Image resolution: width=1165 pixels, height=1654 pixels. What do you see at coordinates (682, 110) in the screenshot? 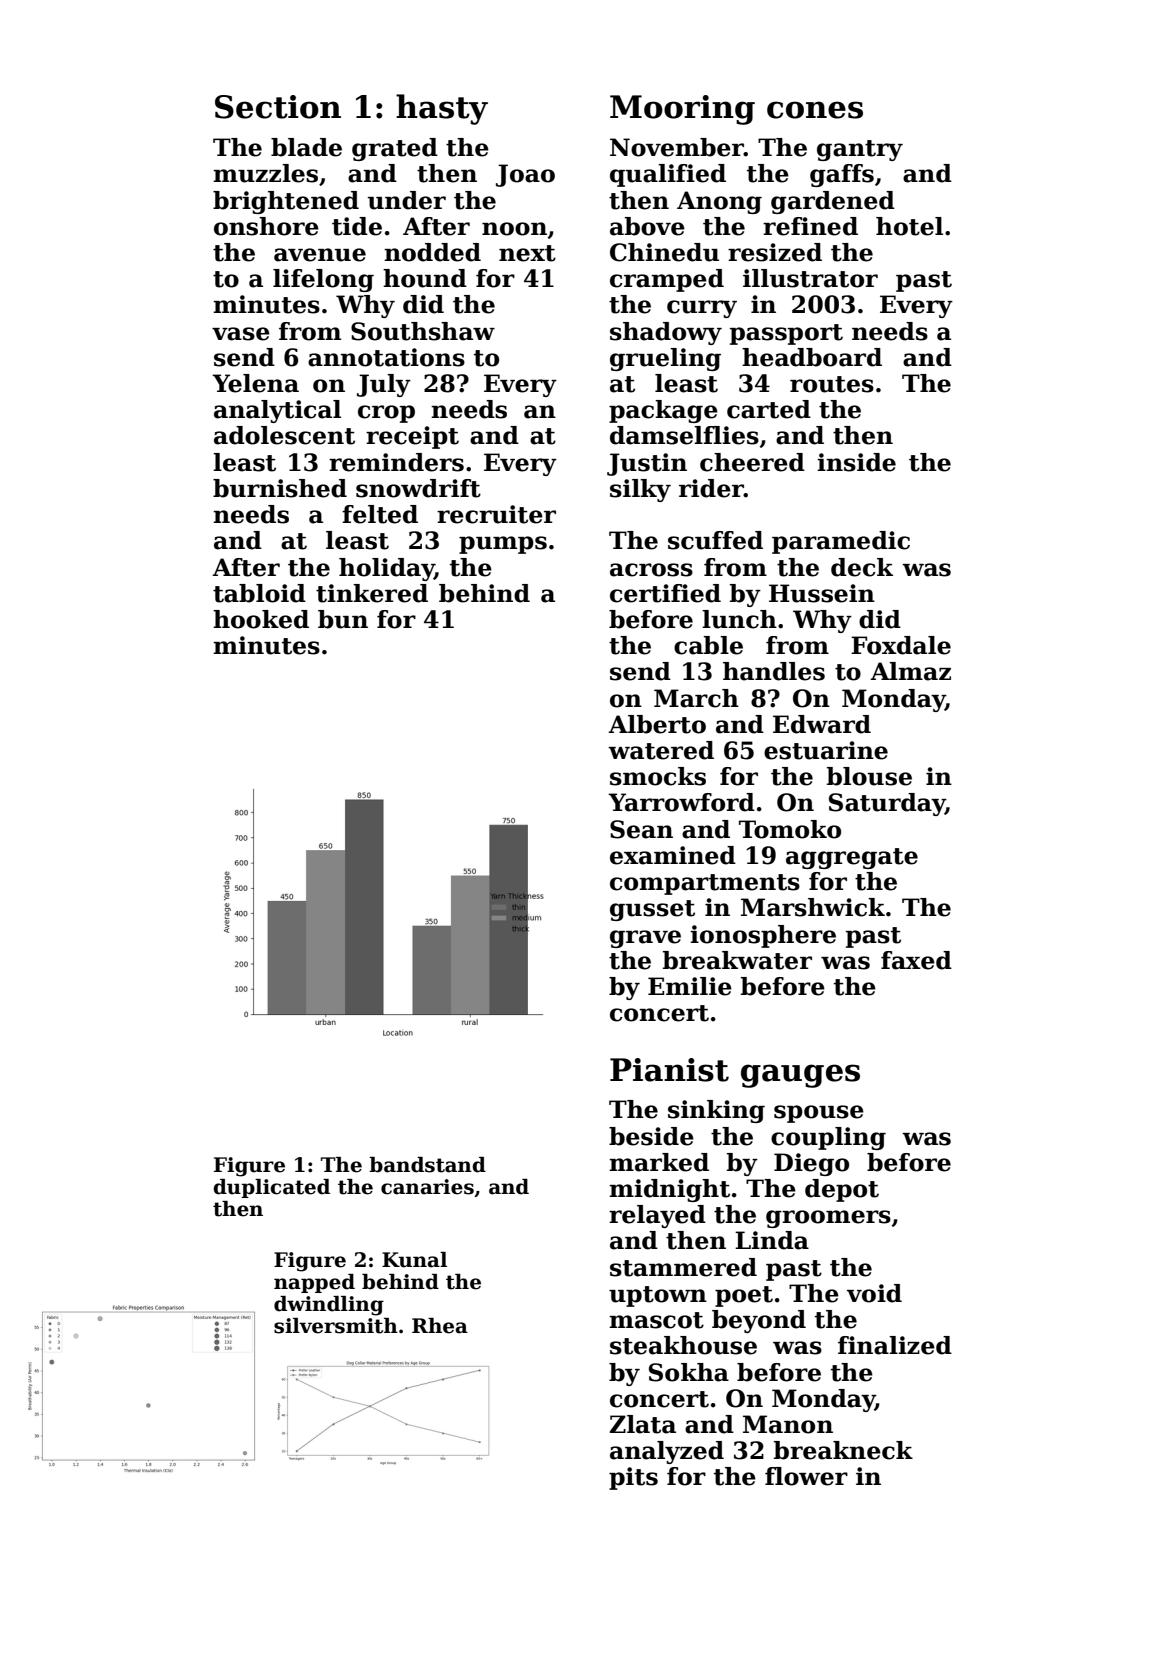
I see `Mooring` at bounding box center [682, 110].
